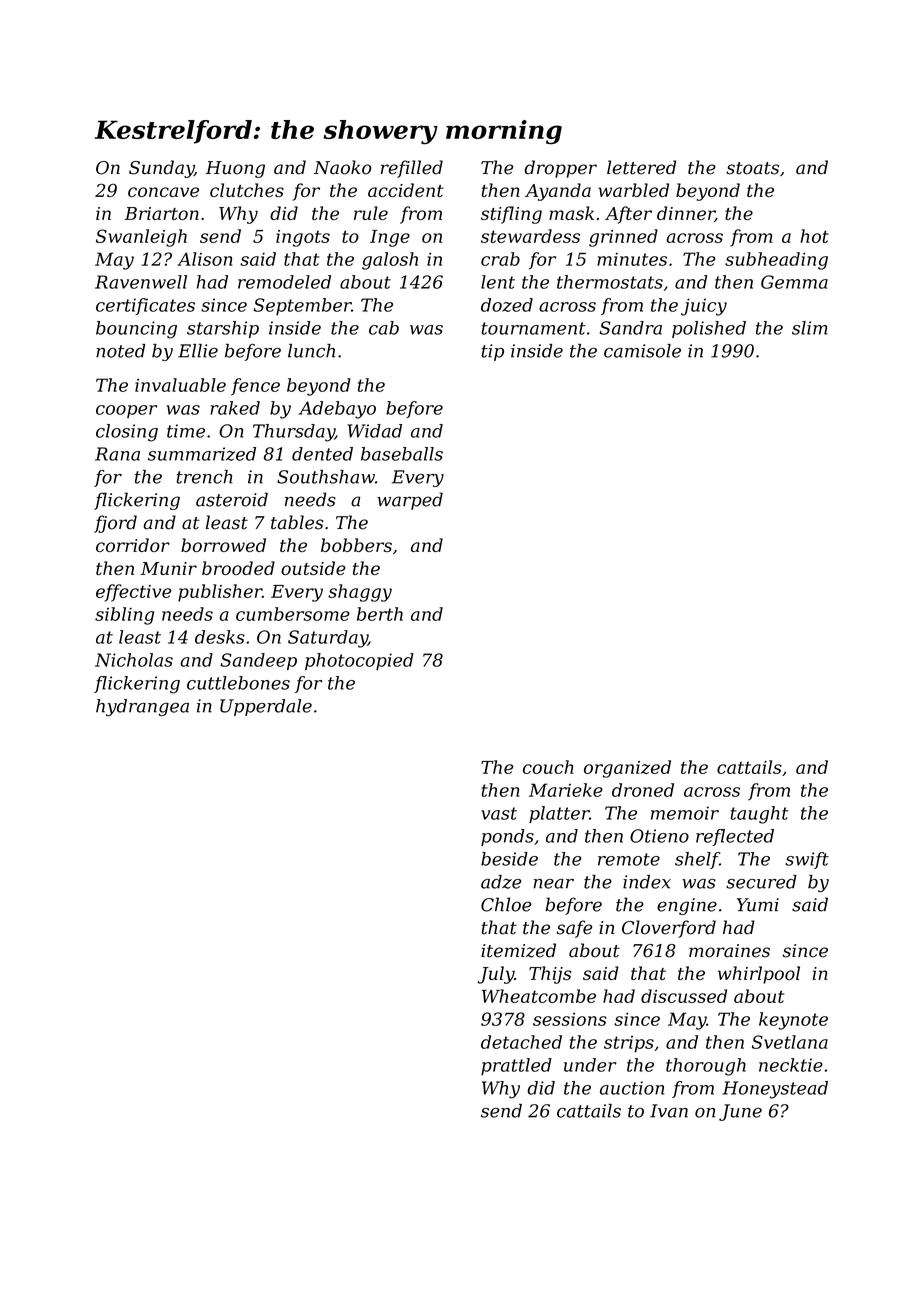 This screenshot has width=924, height=1311. What do you see at coordinates (642, 351) in the screenshot?
I see `camisole` at bounding box center [642, 351].
